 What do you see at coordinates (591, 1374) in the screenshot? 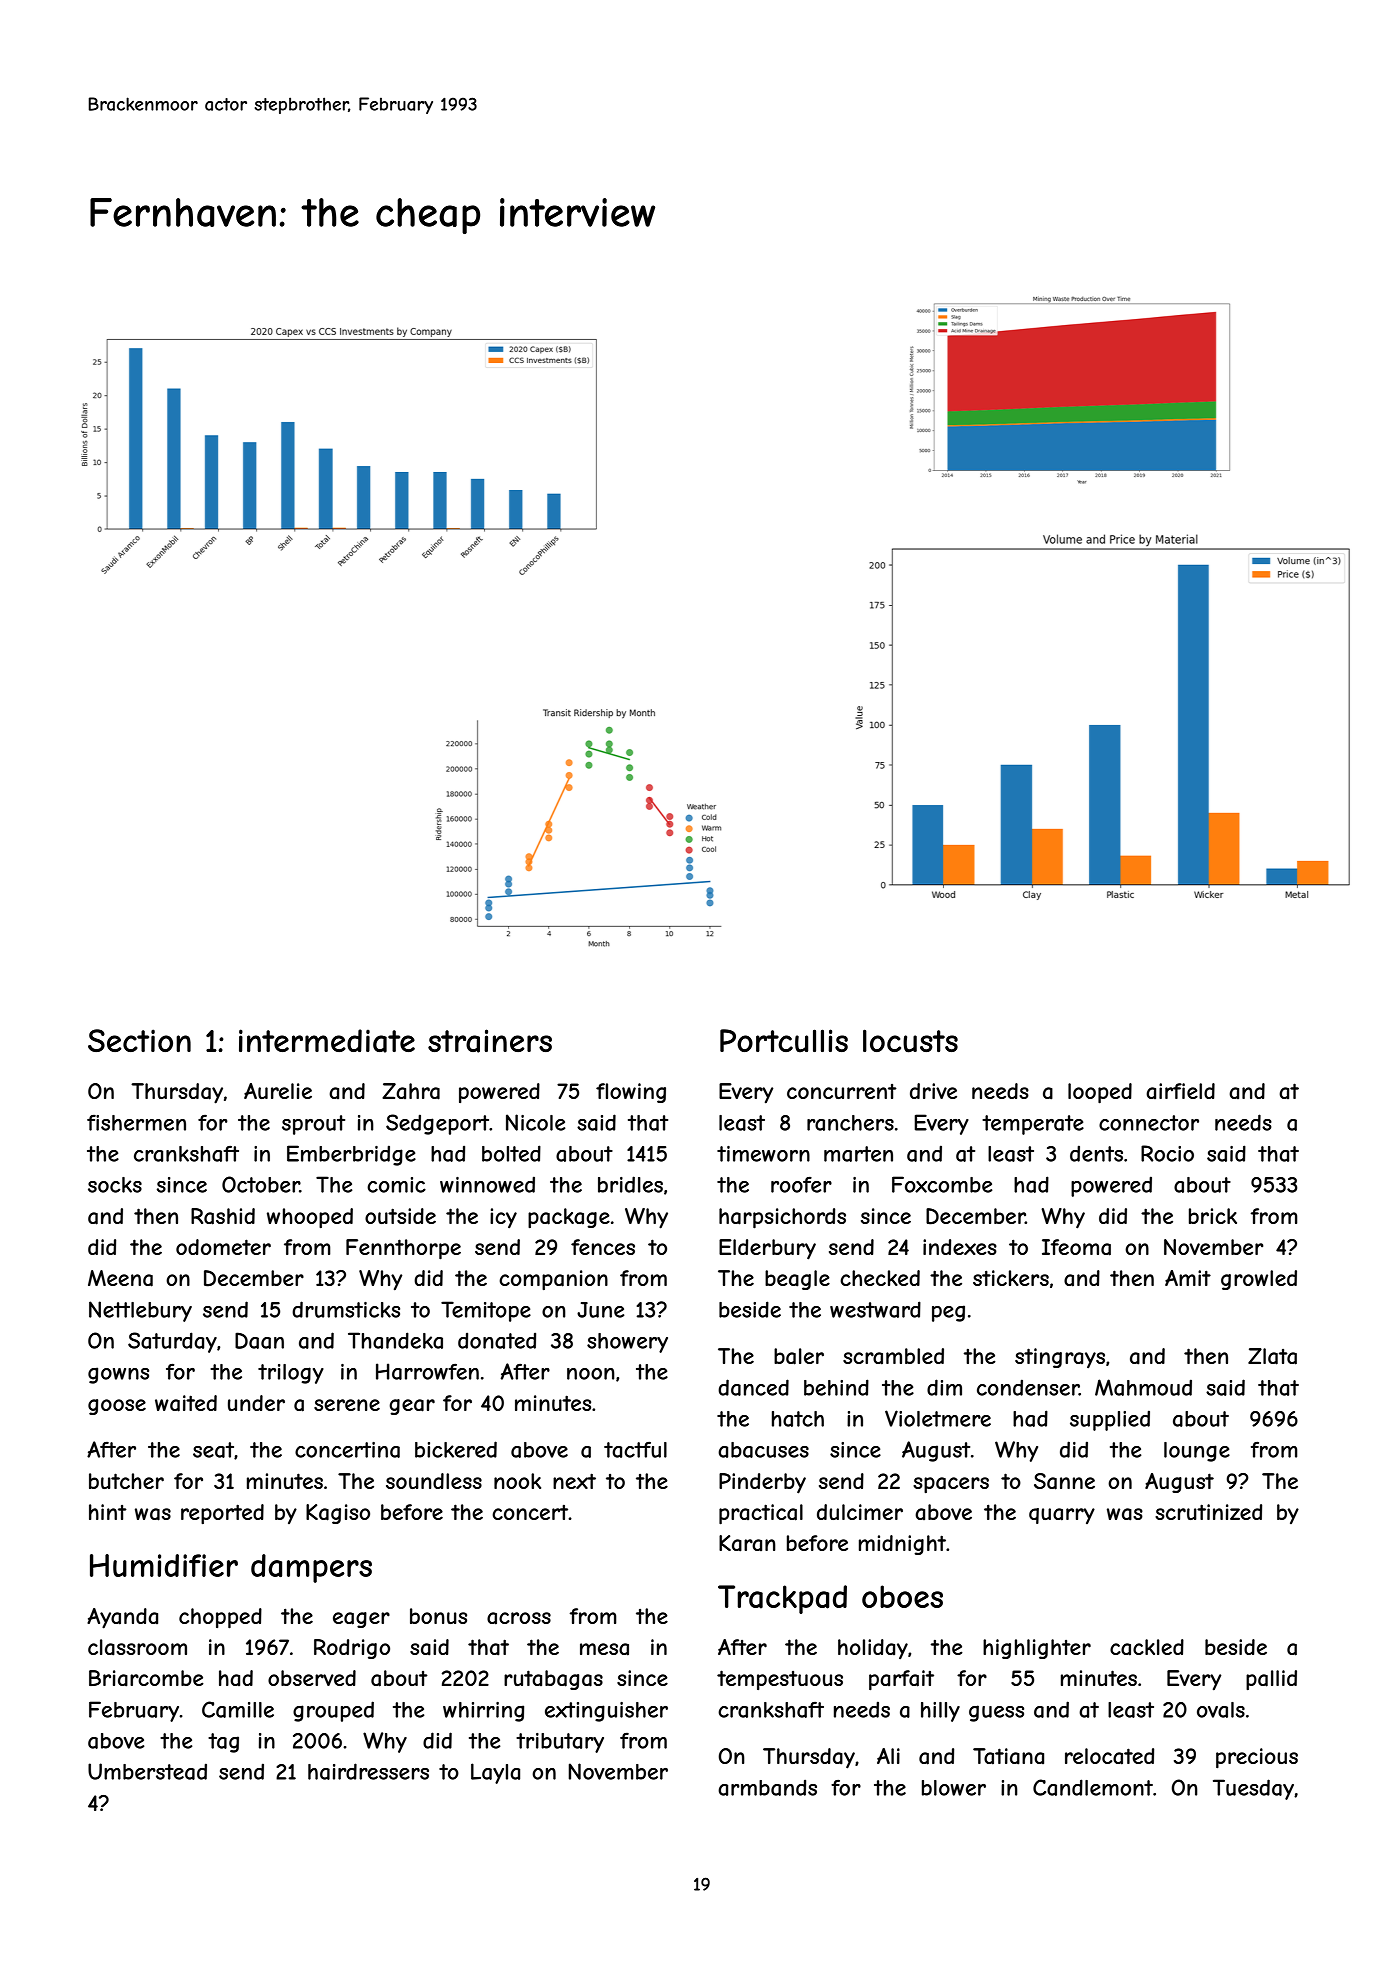
I see `noon` at bounding box center [591, 1374].
